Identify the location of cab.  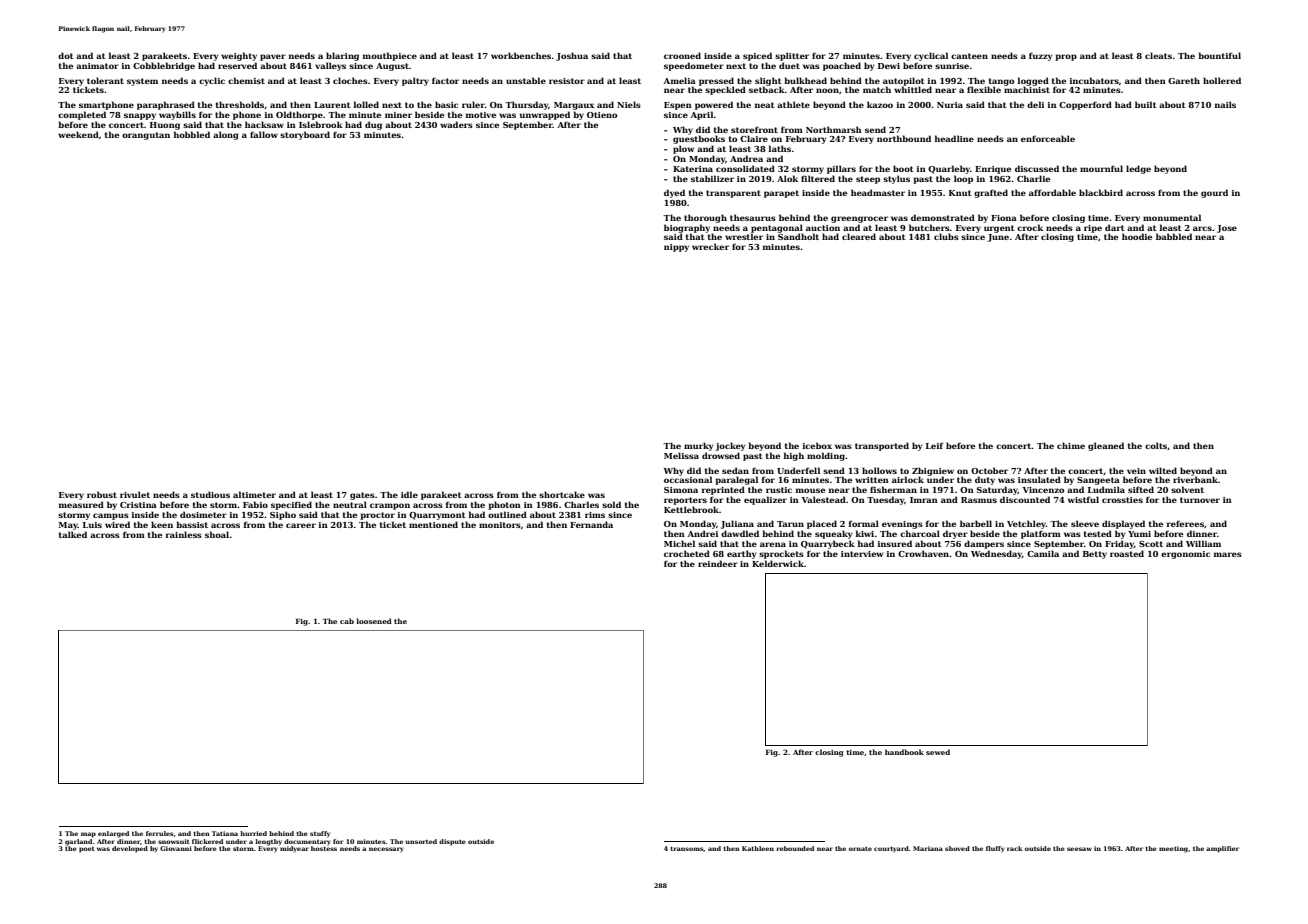
(347, 621).
